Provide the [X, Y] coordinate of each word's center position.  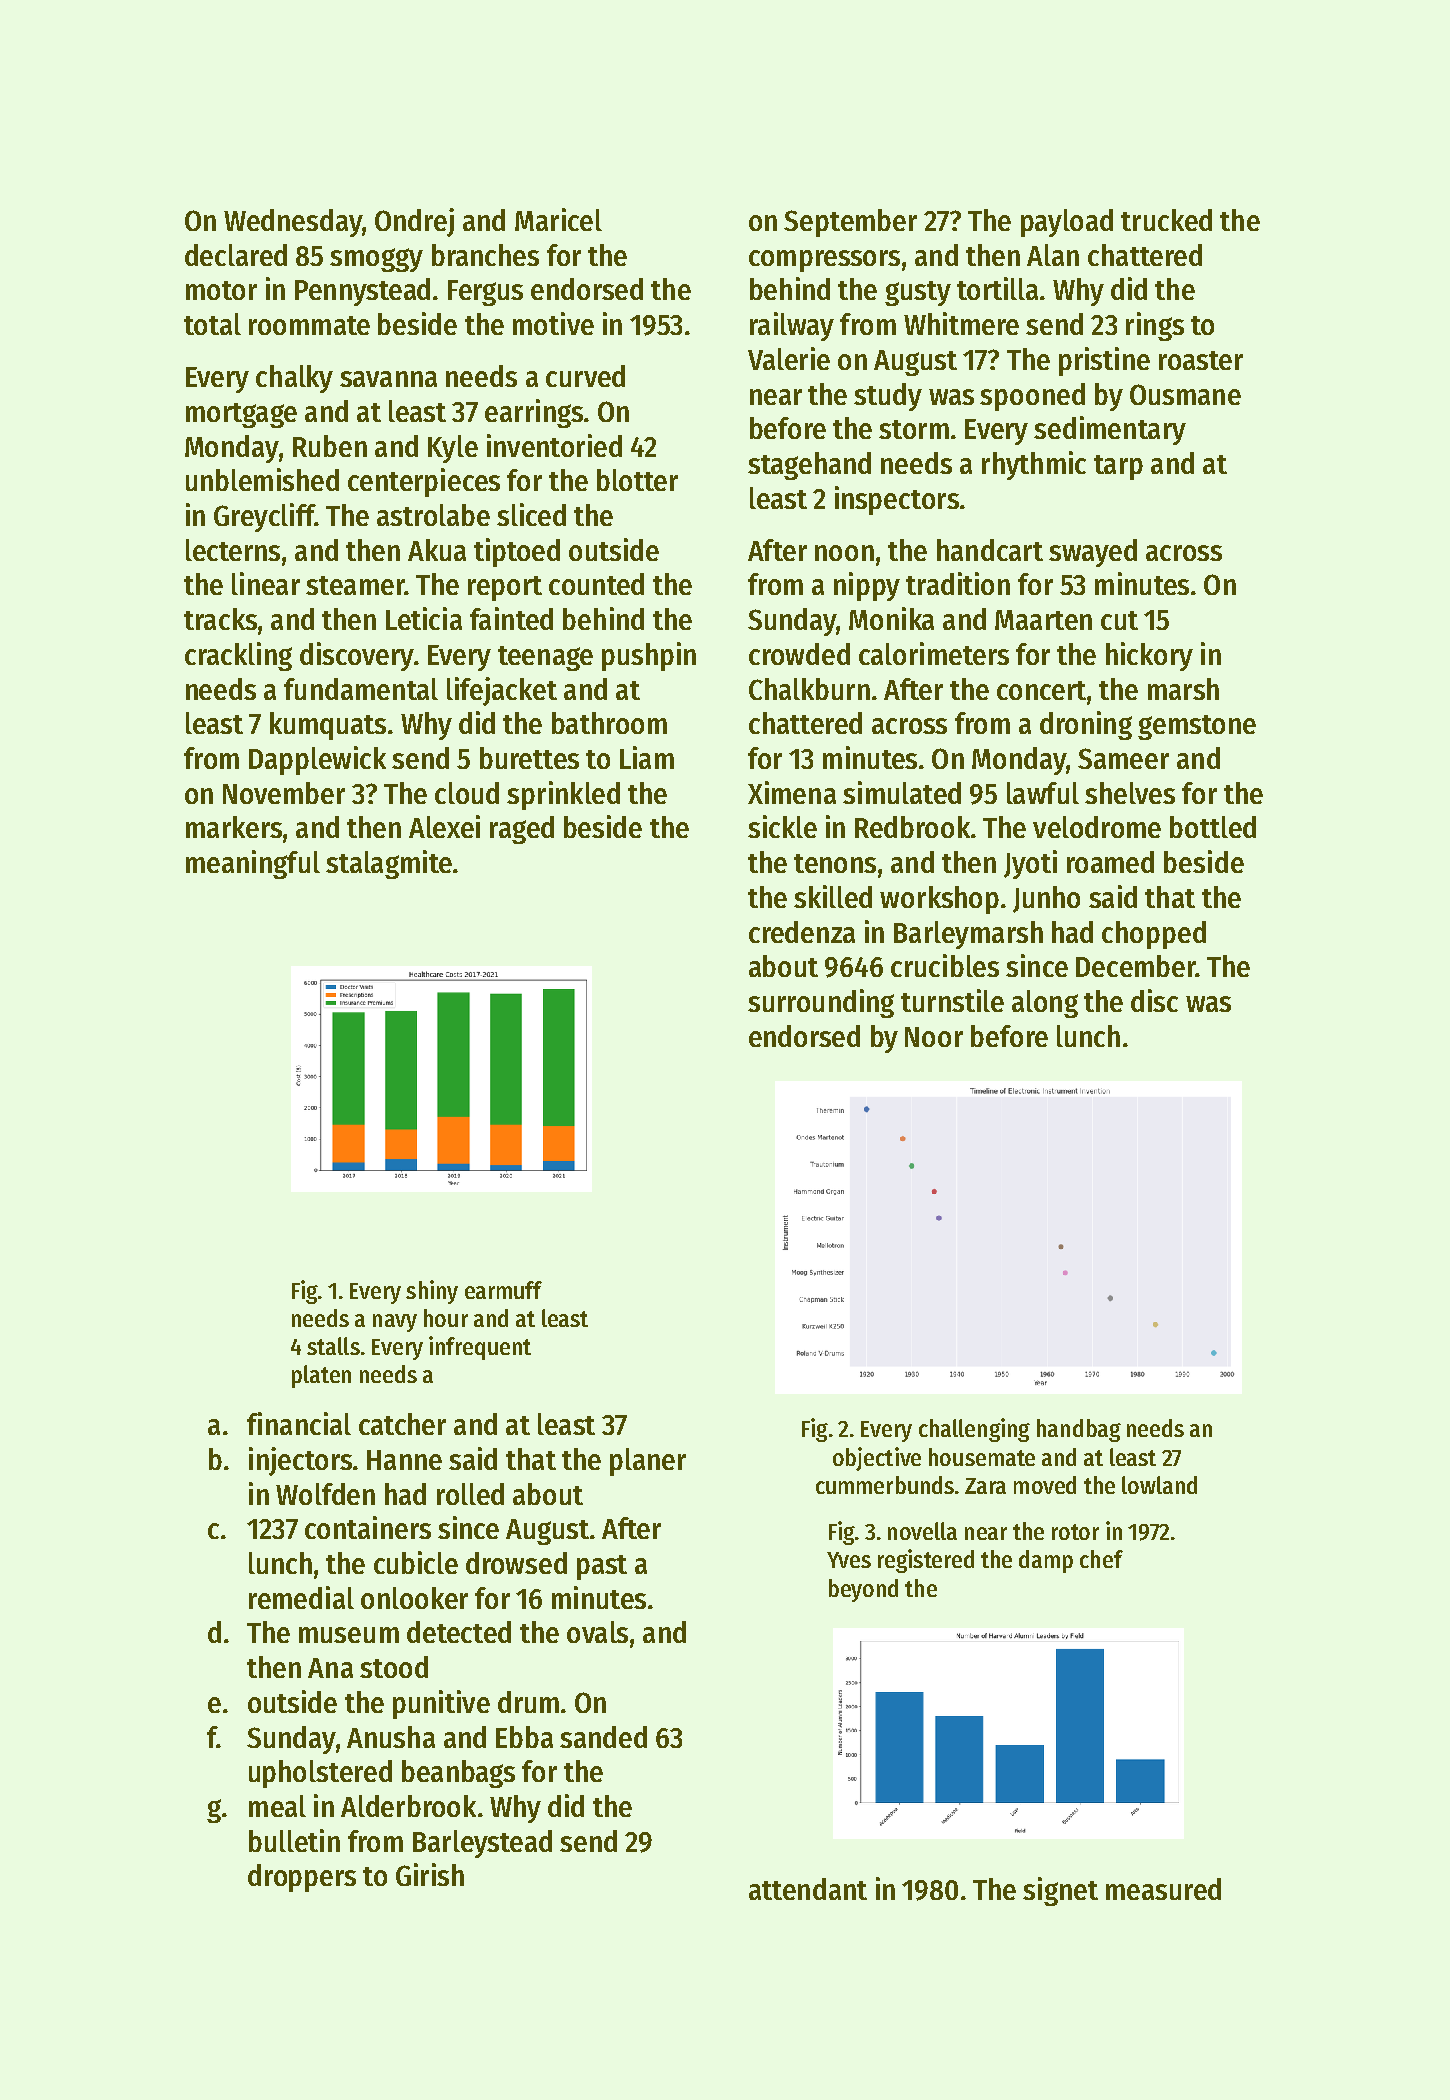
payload [1067, 223]
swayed [1093, 553]
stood [394, 1667]
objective [877, 1459]
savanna [388, 379]
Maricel [558, 219]
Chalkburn [809, 689]
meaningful [253, 864]
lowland [1159, 1485]
